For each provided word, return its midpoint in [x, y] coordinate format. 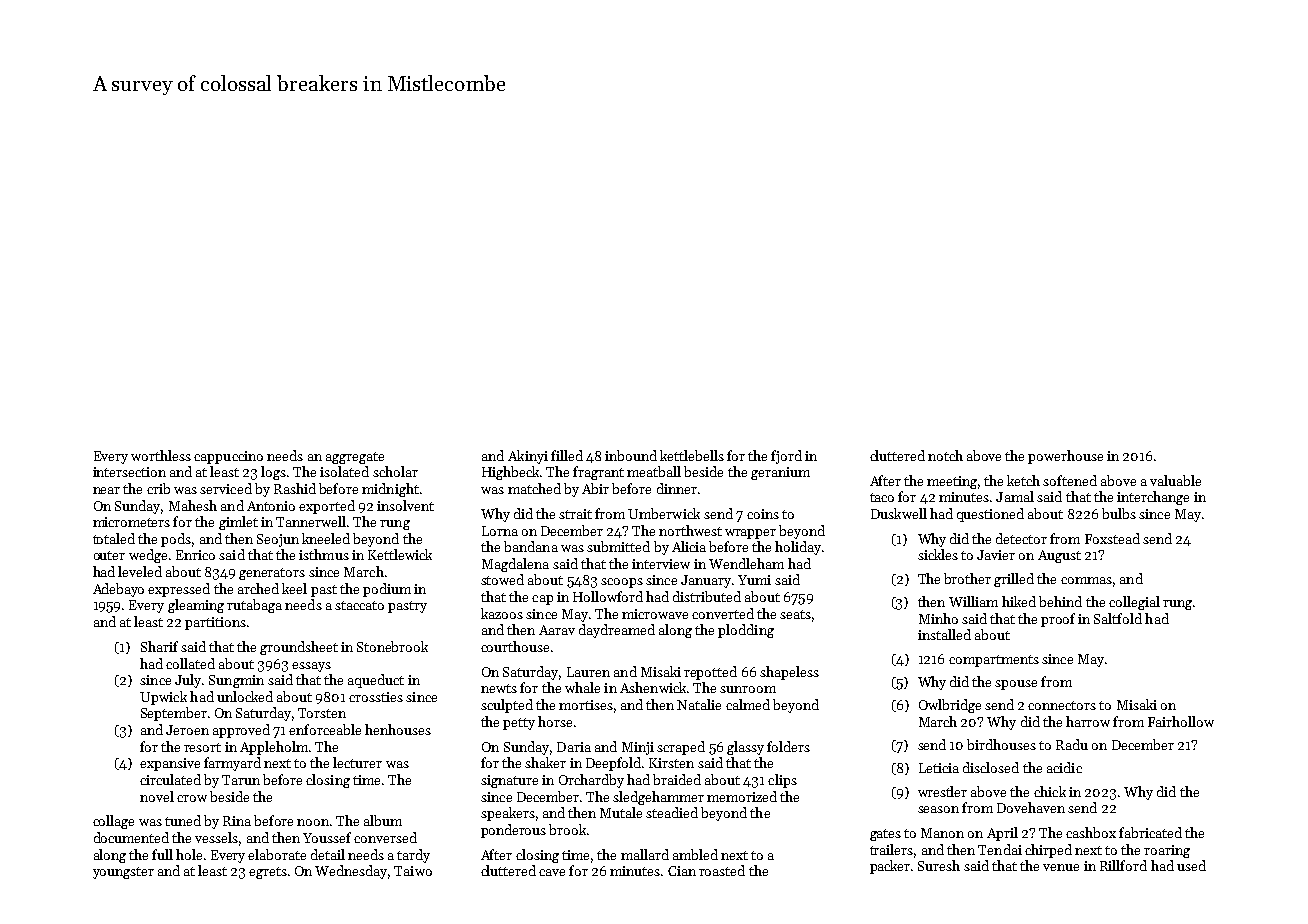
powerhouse [1065, 457]
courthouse [515, 646]
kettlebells [692, 455]
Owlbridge [950, 706]
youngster [123, 873]
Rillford [1123, 865]
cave [552, 872]
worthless [161, 455]
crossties [376, 697]
